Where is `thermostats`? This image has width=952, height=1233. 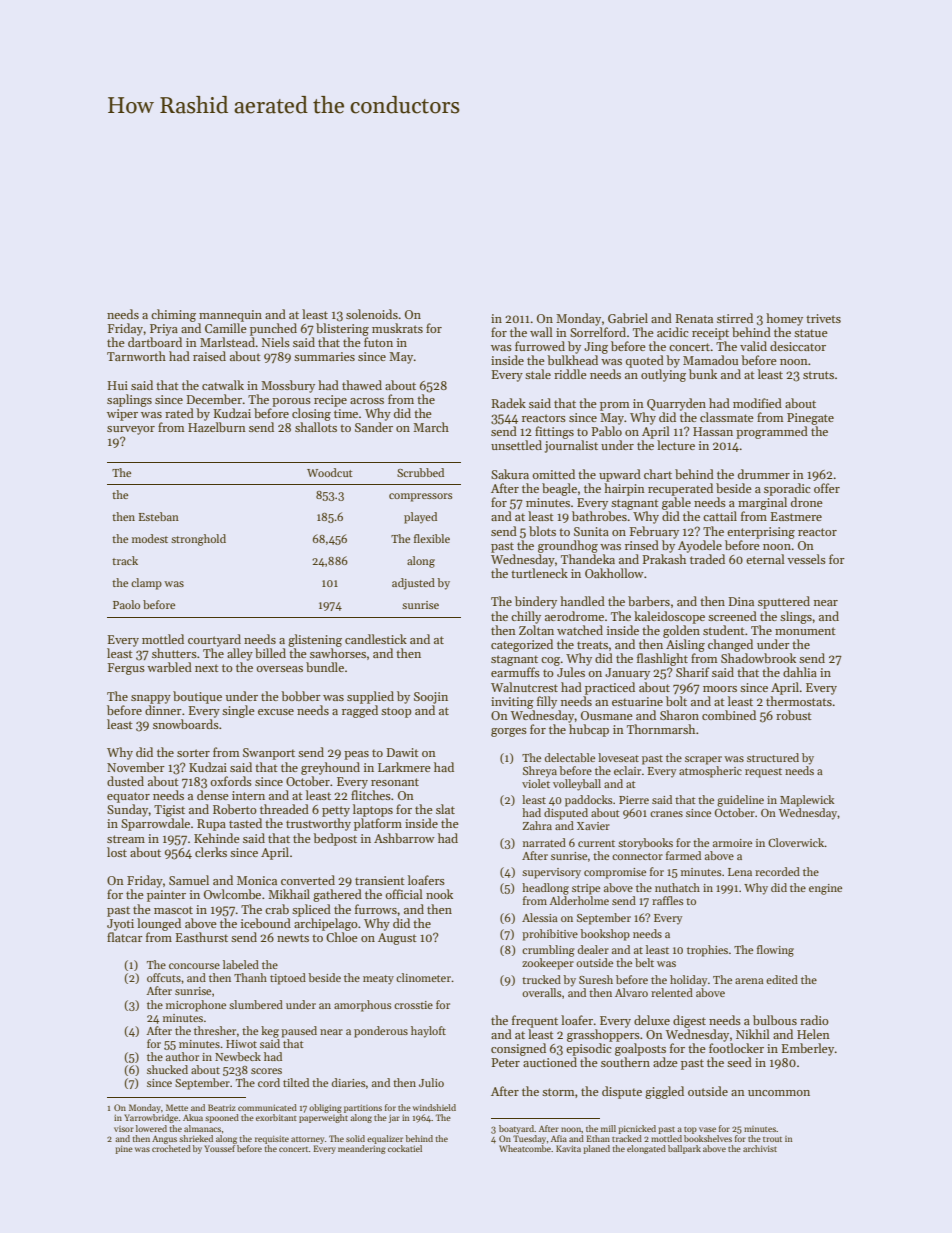 thermostats is located at coordinates (799, 701).
